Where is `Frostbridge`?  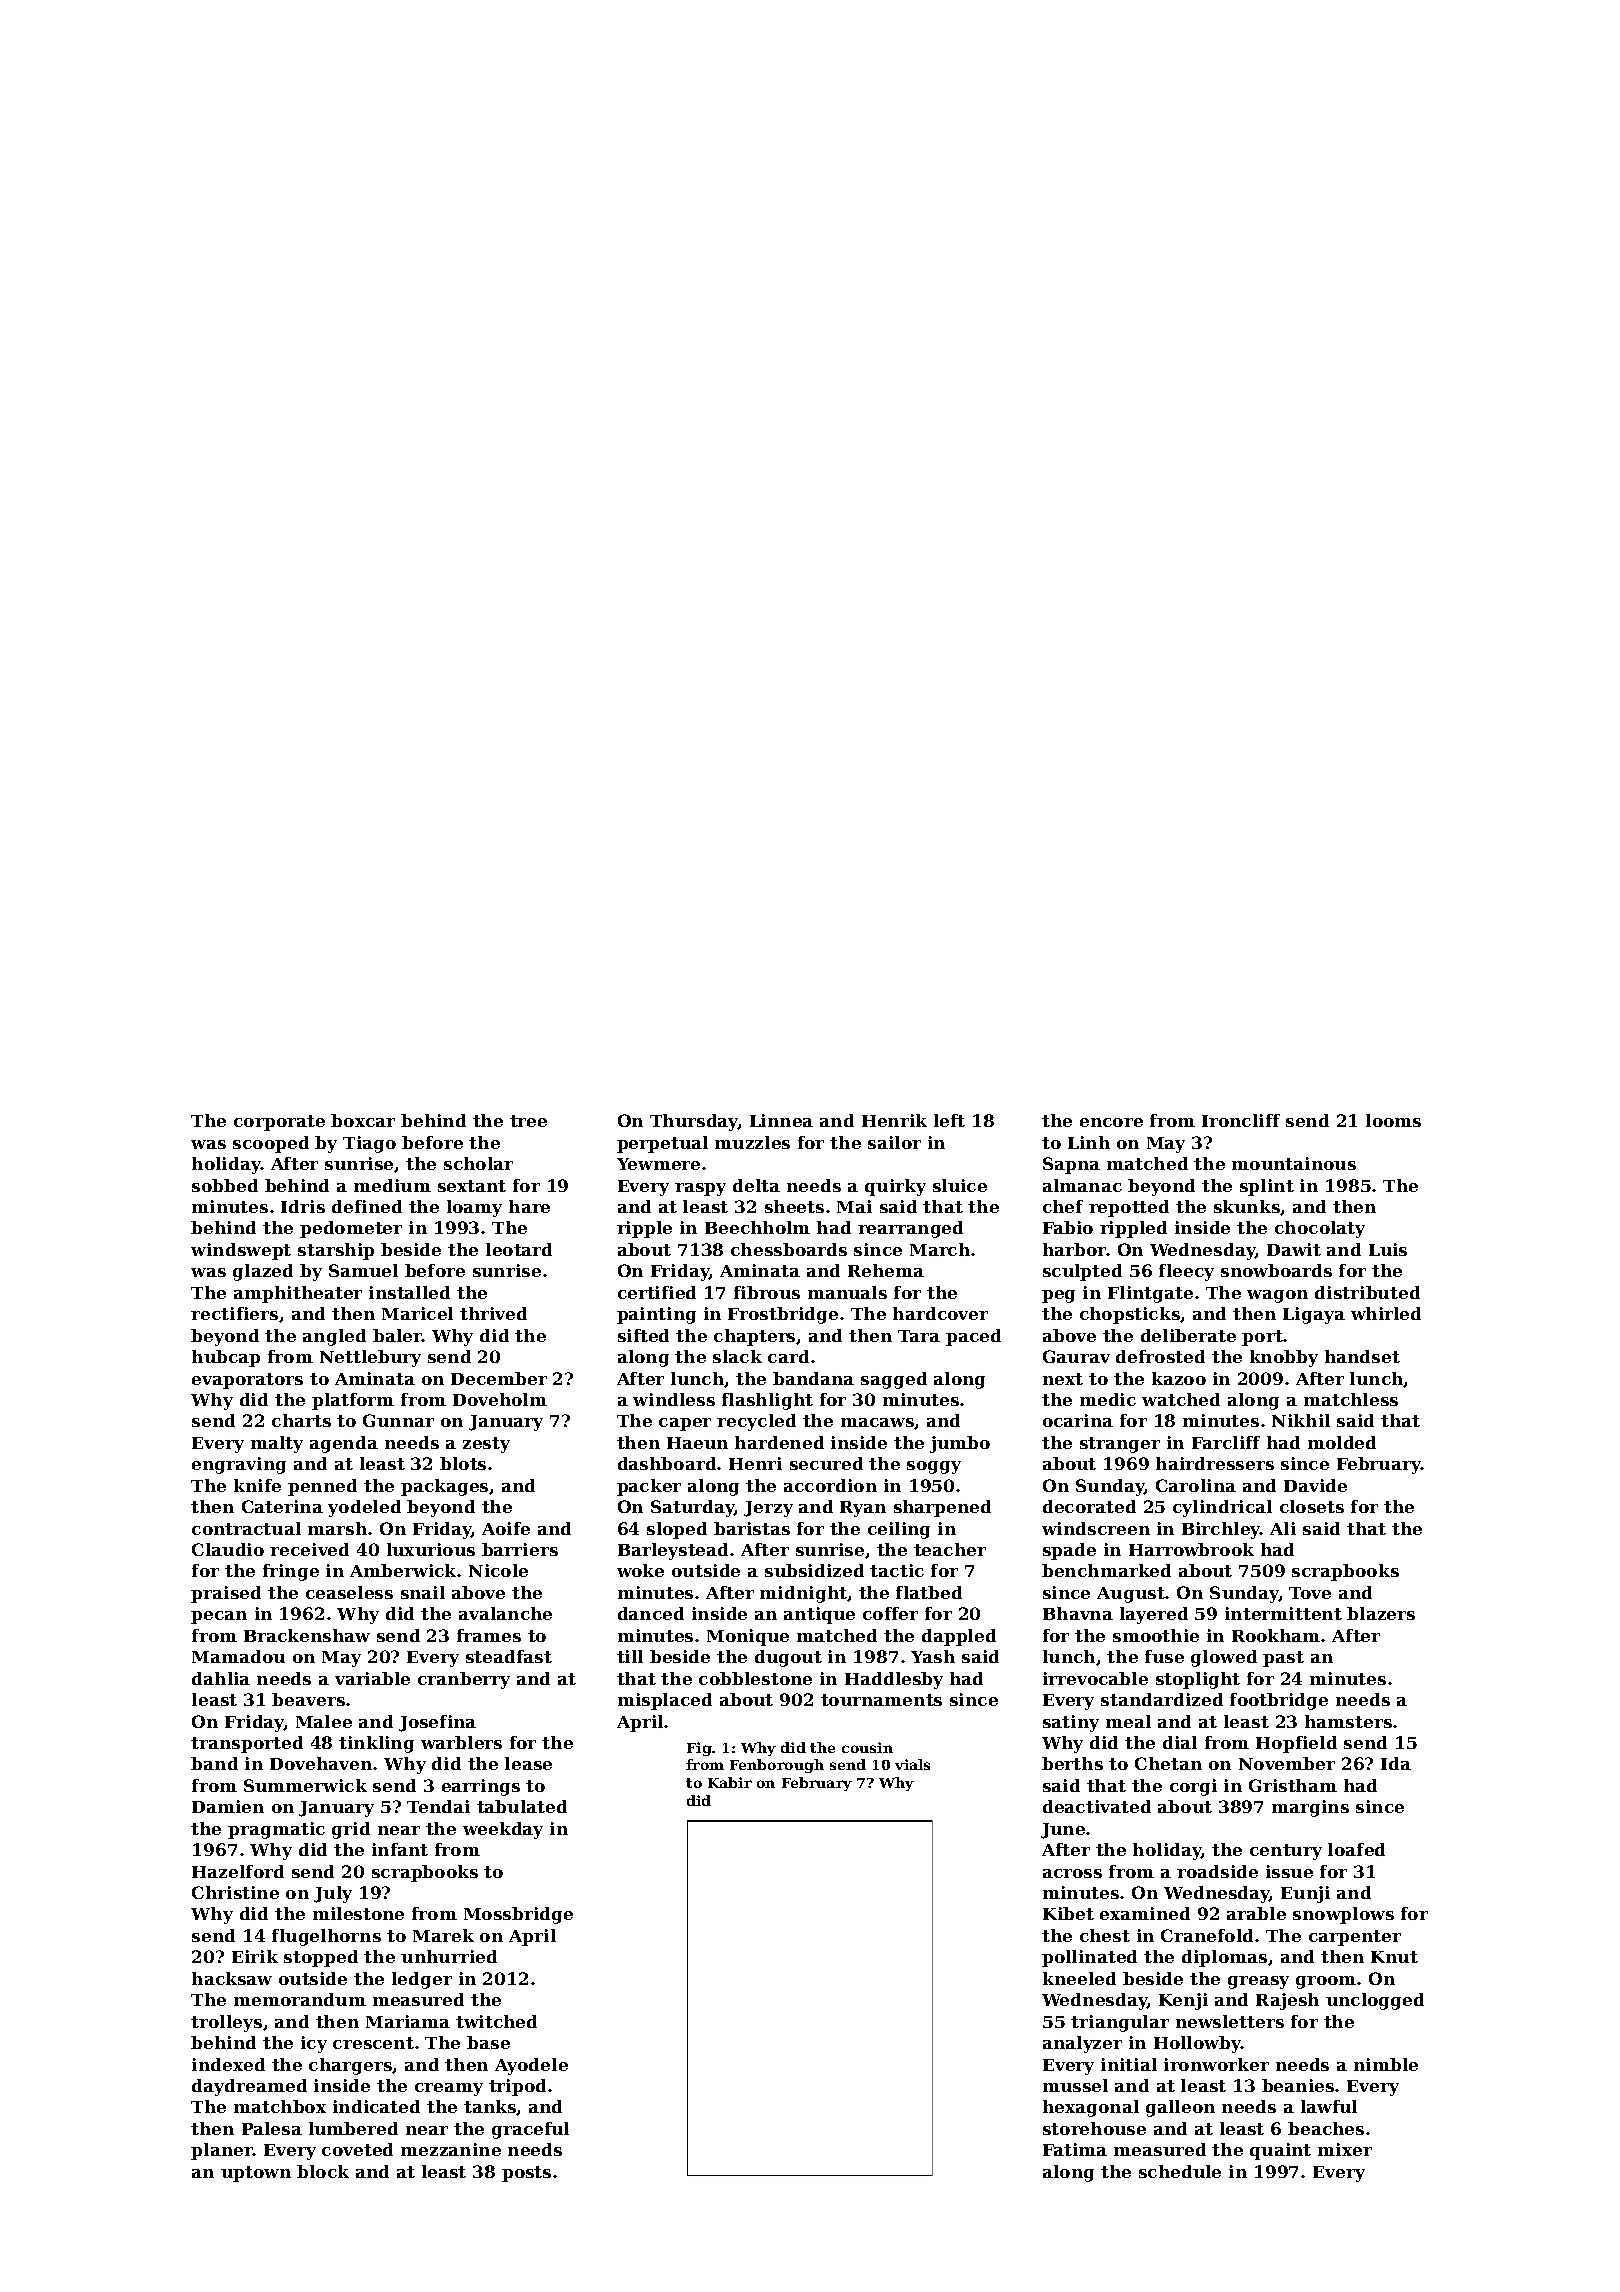
Frostbridge is located at coordinates (783, 1315).
